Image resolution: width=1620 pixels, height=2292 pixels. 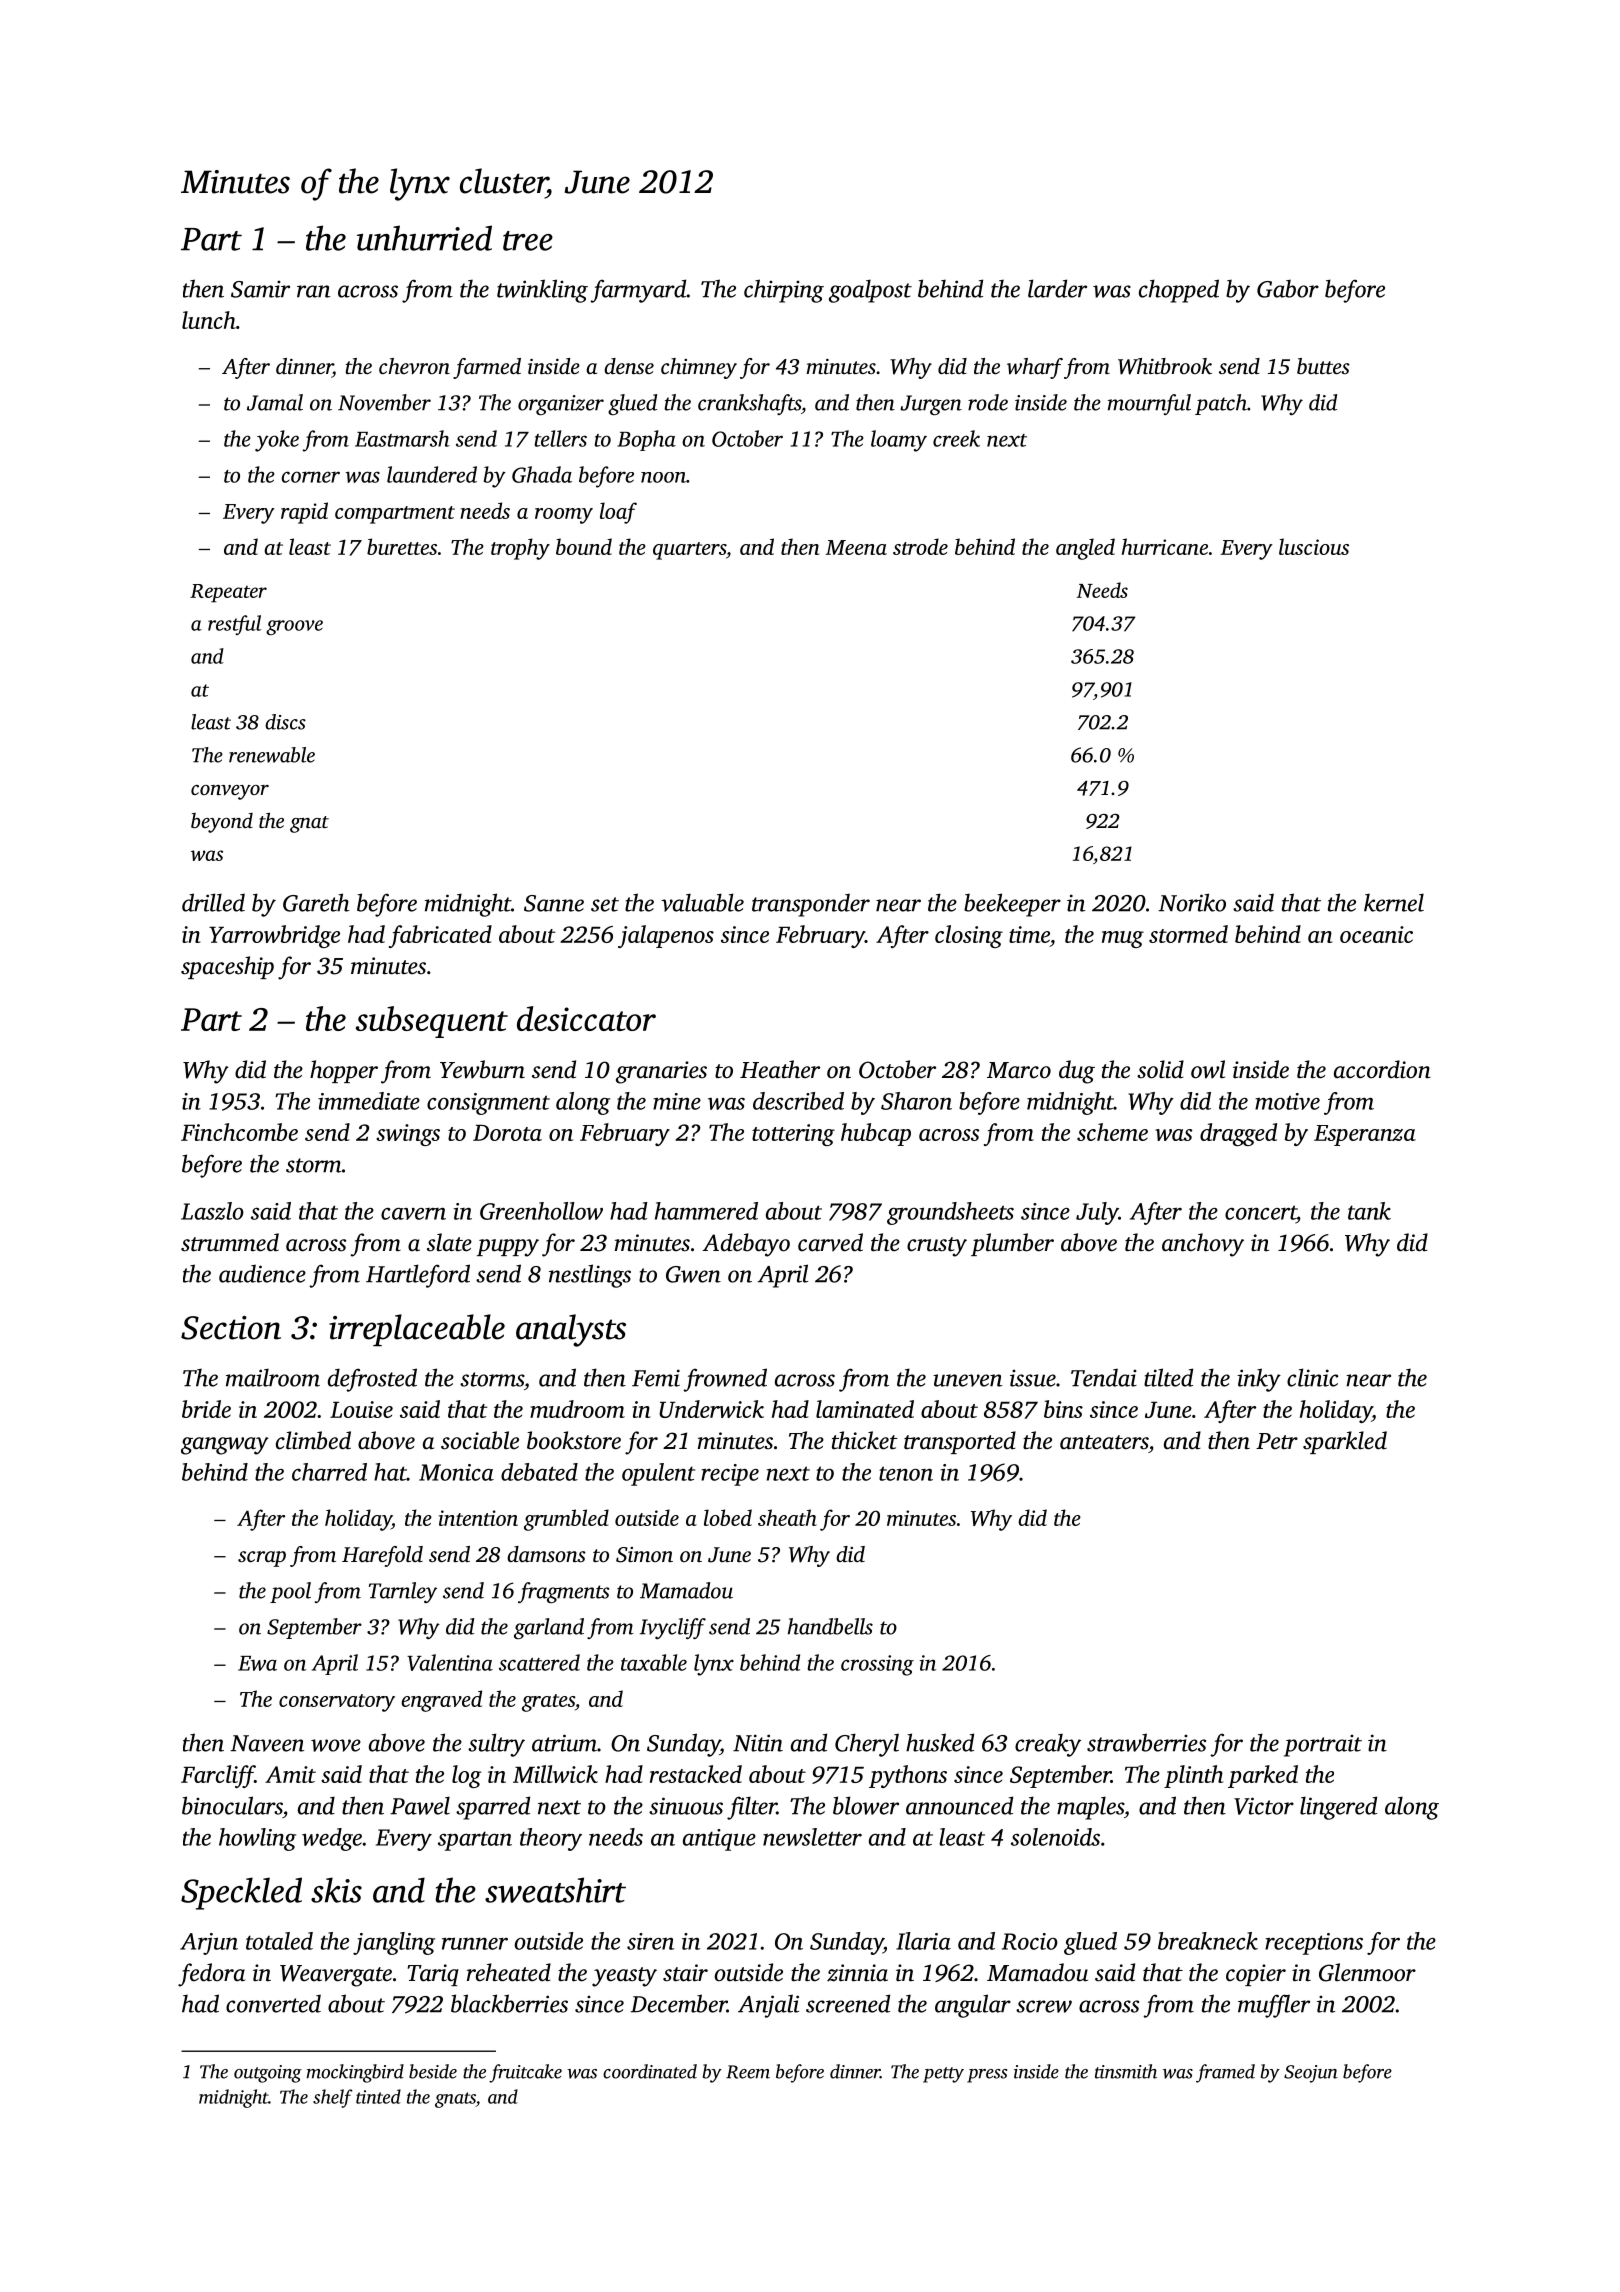 What do you see at coordinates (441, 1701) in the screenshot?
I see `engraved` at bounding box center [441, 1701].
